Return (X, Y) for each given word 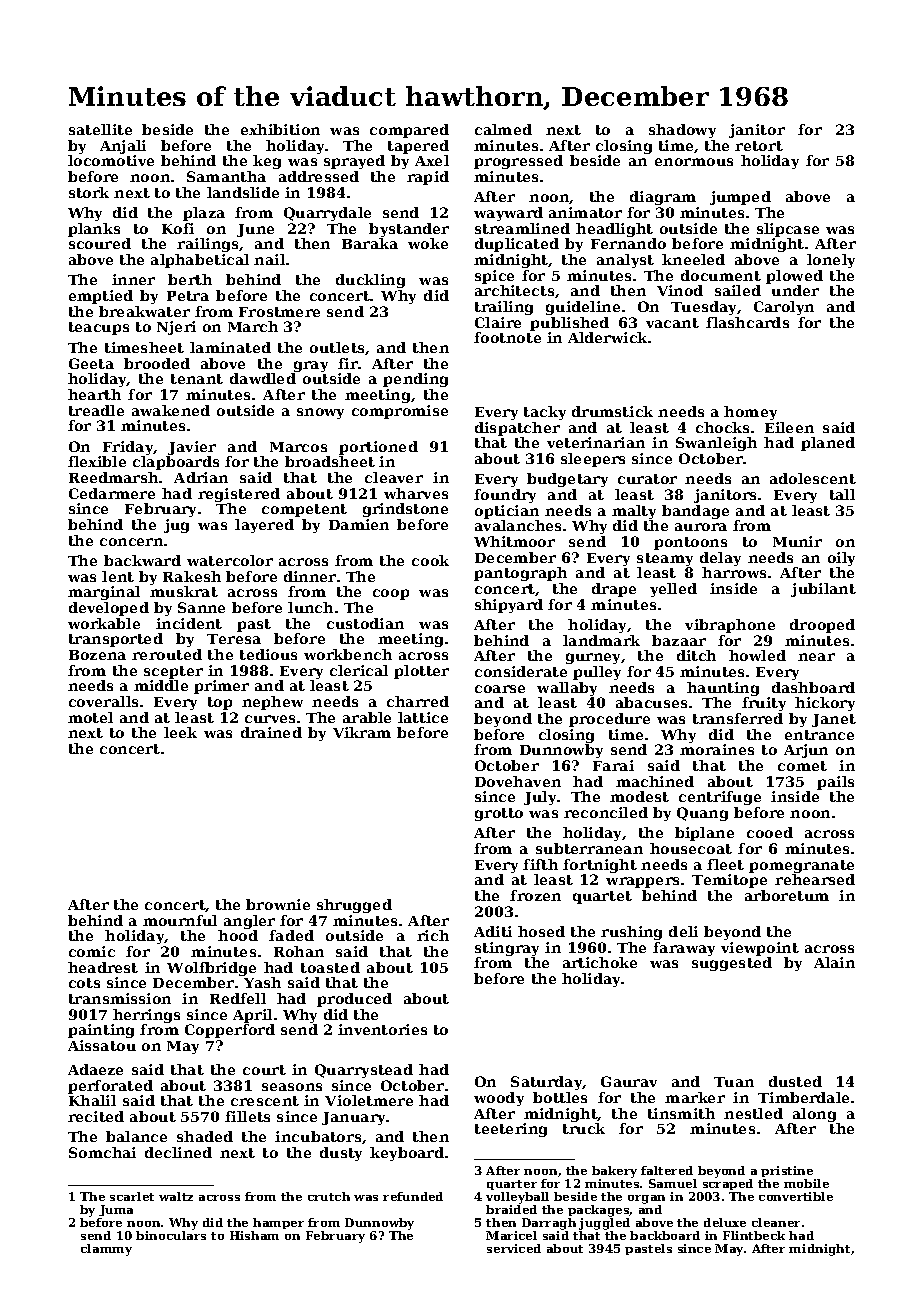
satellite (100, 129)
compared (409, 131)
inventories (382, 1029)
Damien (359, 524)
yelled (673, 590)
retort (759, 146)
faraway (684, 949)
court (264, 1070)
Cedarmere (112, 493)
